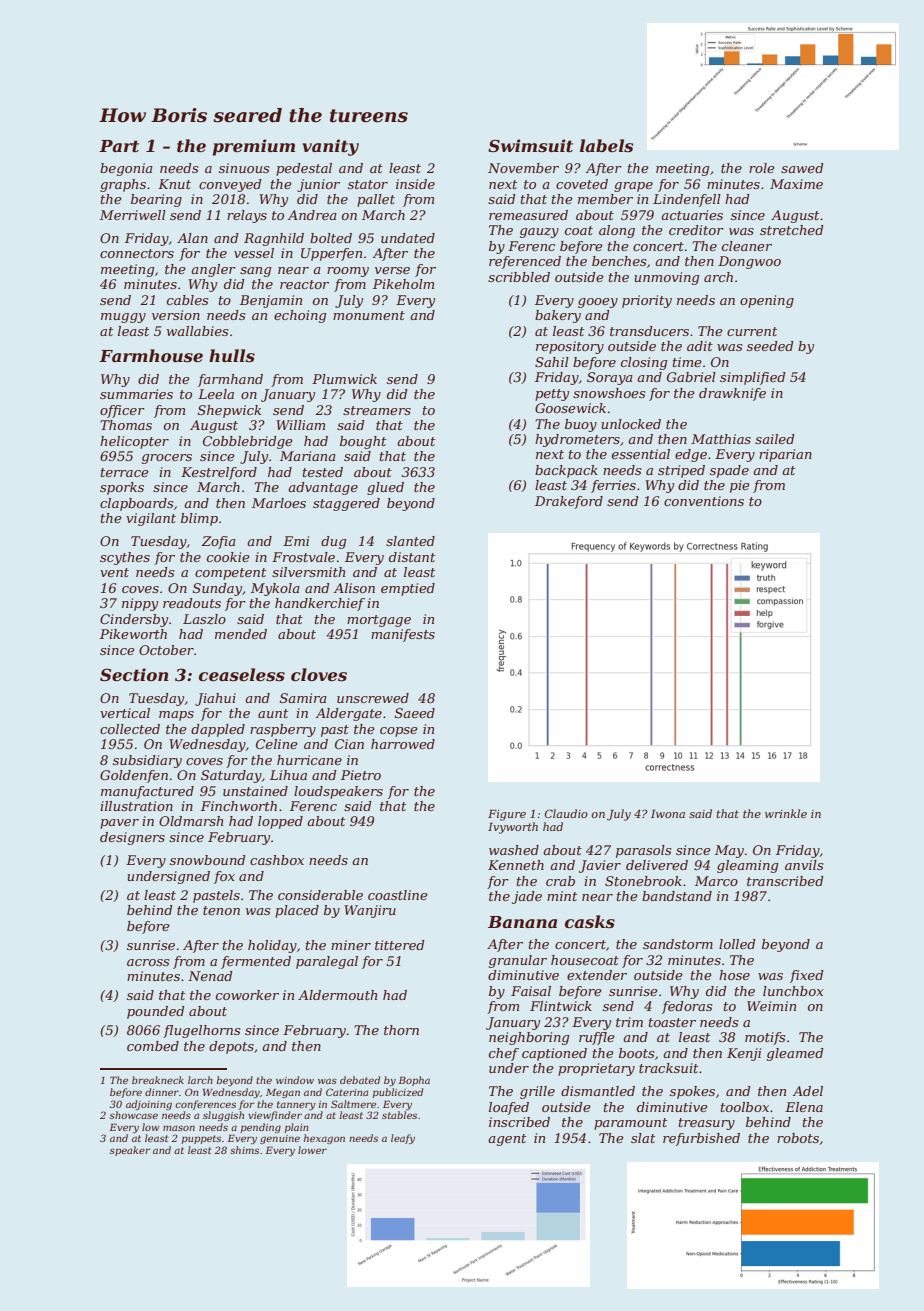 This screenshot has width=924, height=1311. I want to click on streamers, so click(377, 410).
